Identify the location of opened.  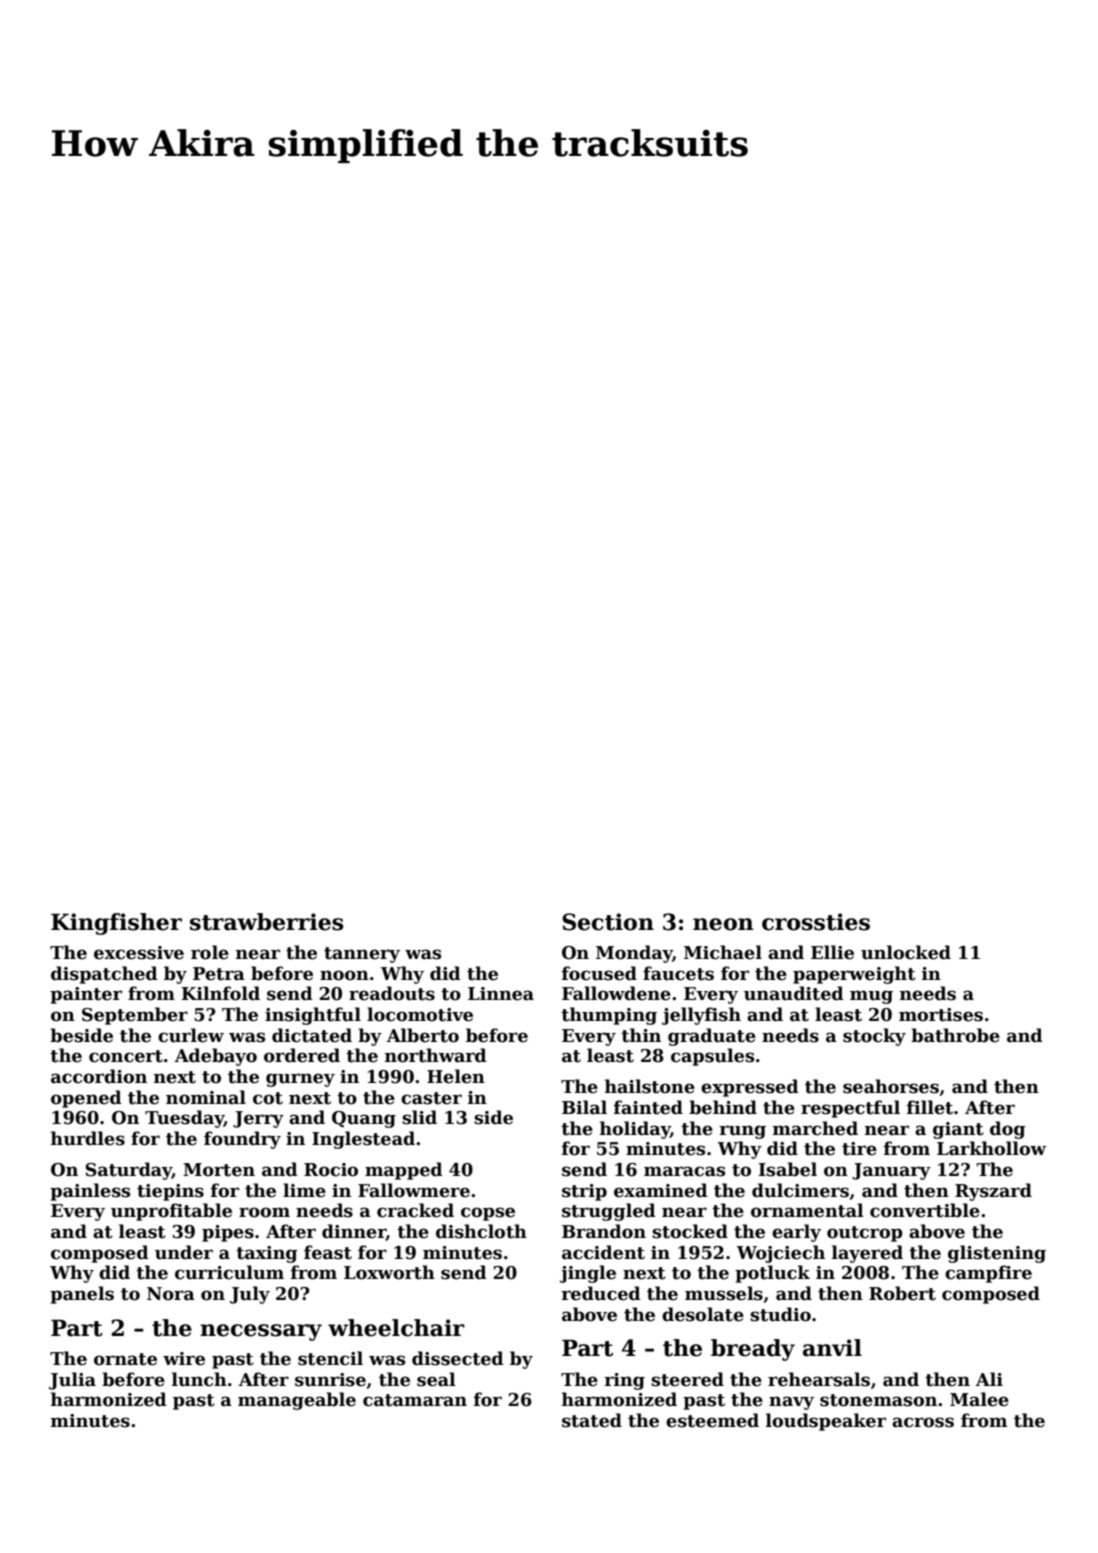
(86, 1099).
